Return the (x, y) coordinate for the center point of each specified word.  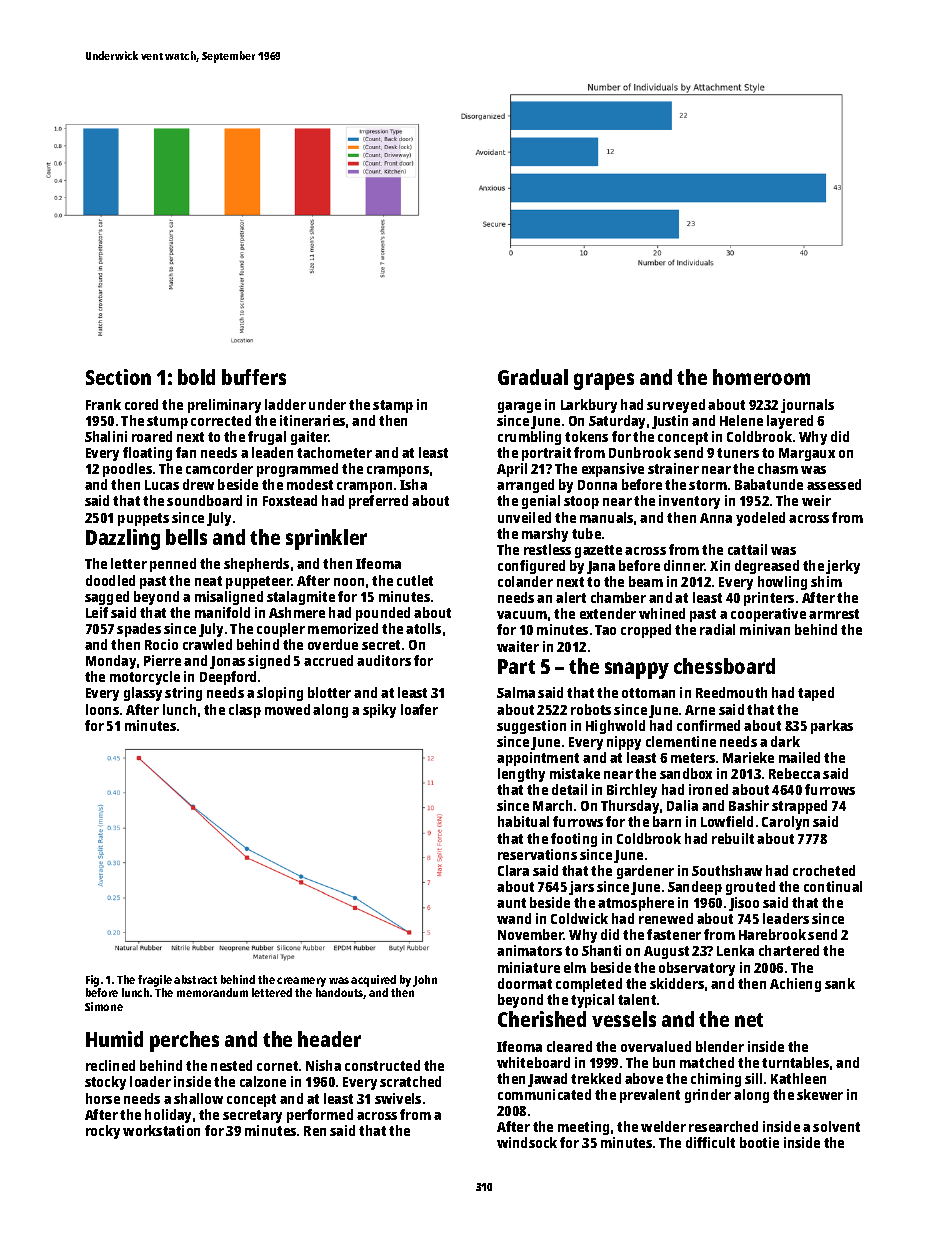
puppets (143, 519)
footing (574, 840)
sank (840, 983)
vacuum (522, 615)
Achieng (795, 985)
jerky (843, 567)
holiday (168, 1116)
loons (102, 709)
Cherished (542, 1019)
